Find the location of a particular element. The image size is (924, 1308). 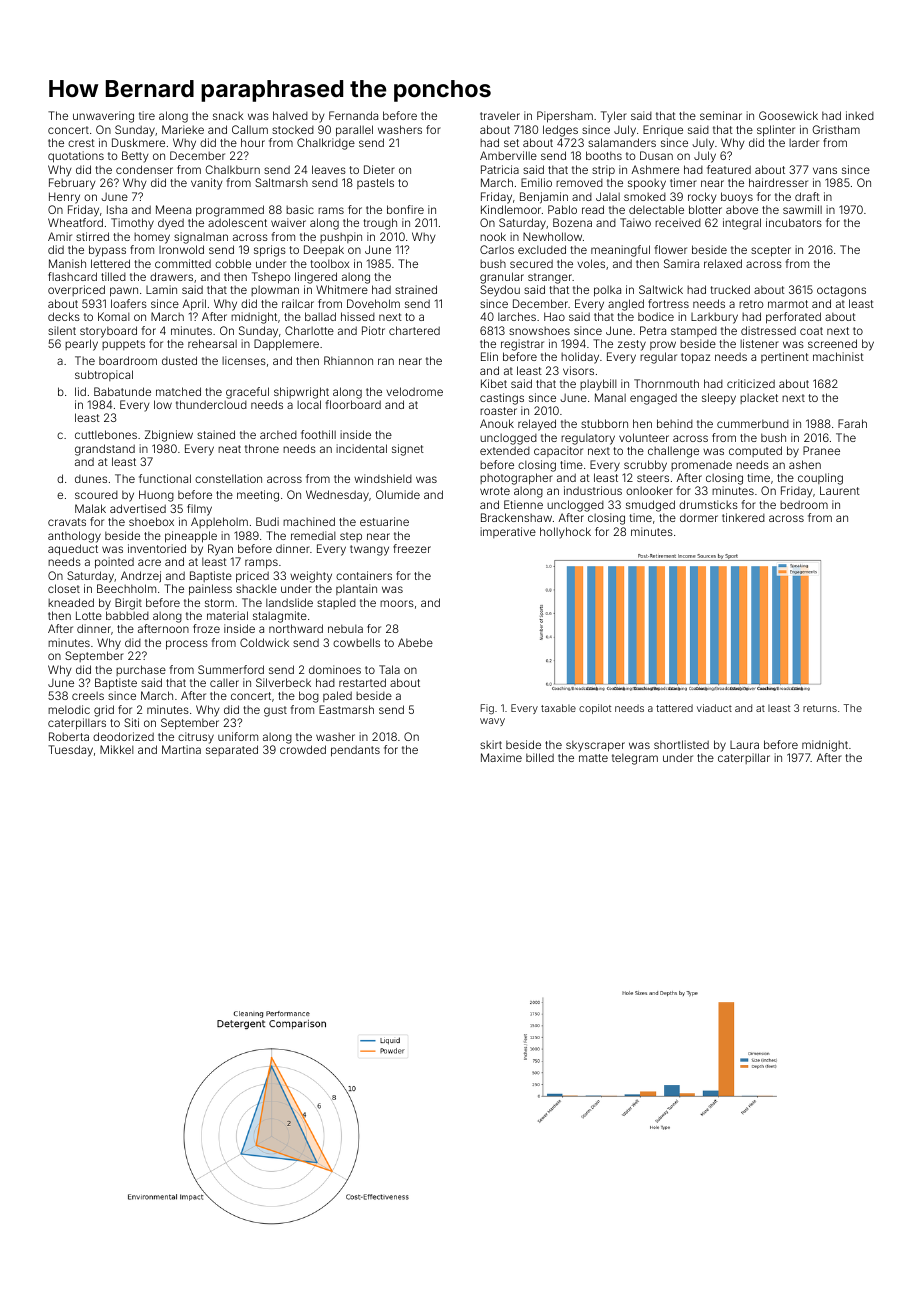

decks is located at coordinates (64, 316).
